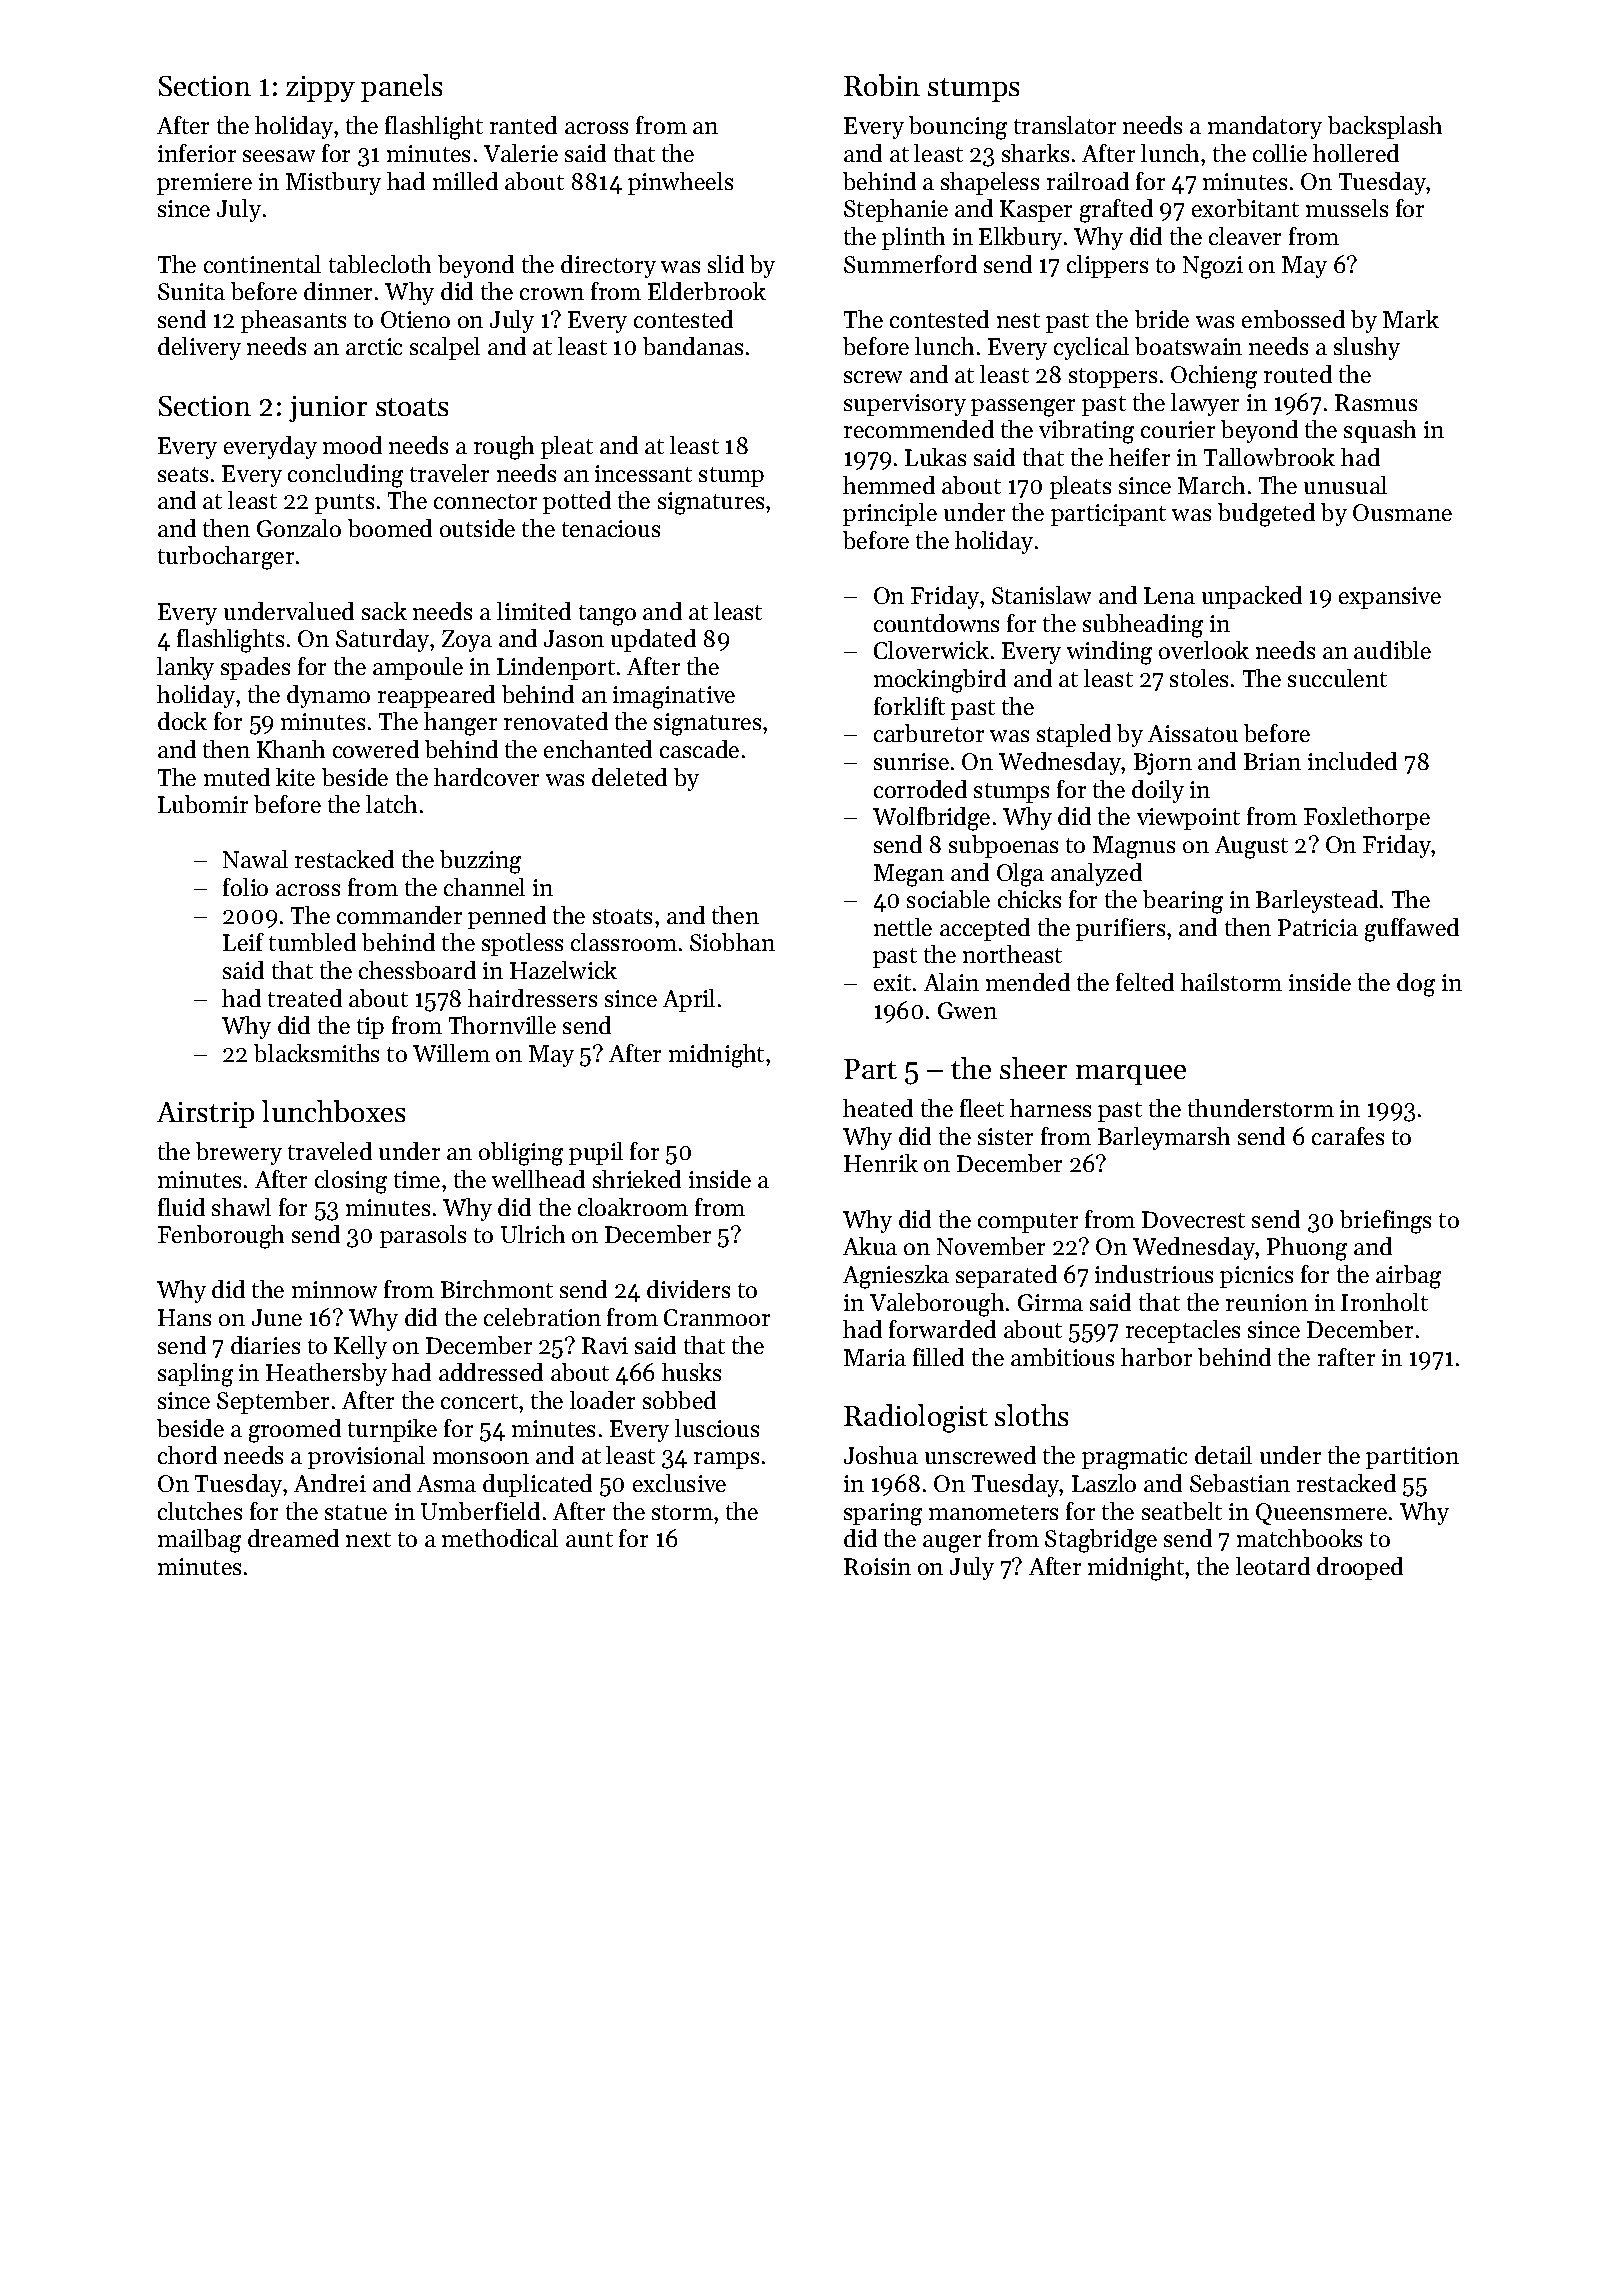  What do you see at coordinates (465, 181) in the page?
I see `milled` at bounding box center [465, 181].
